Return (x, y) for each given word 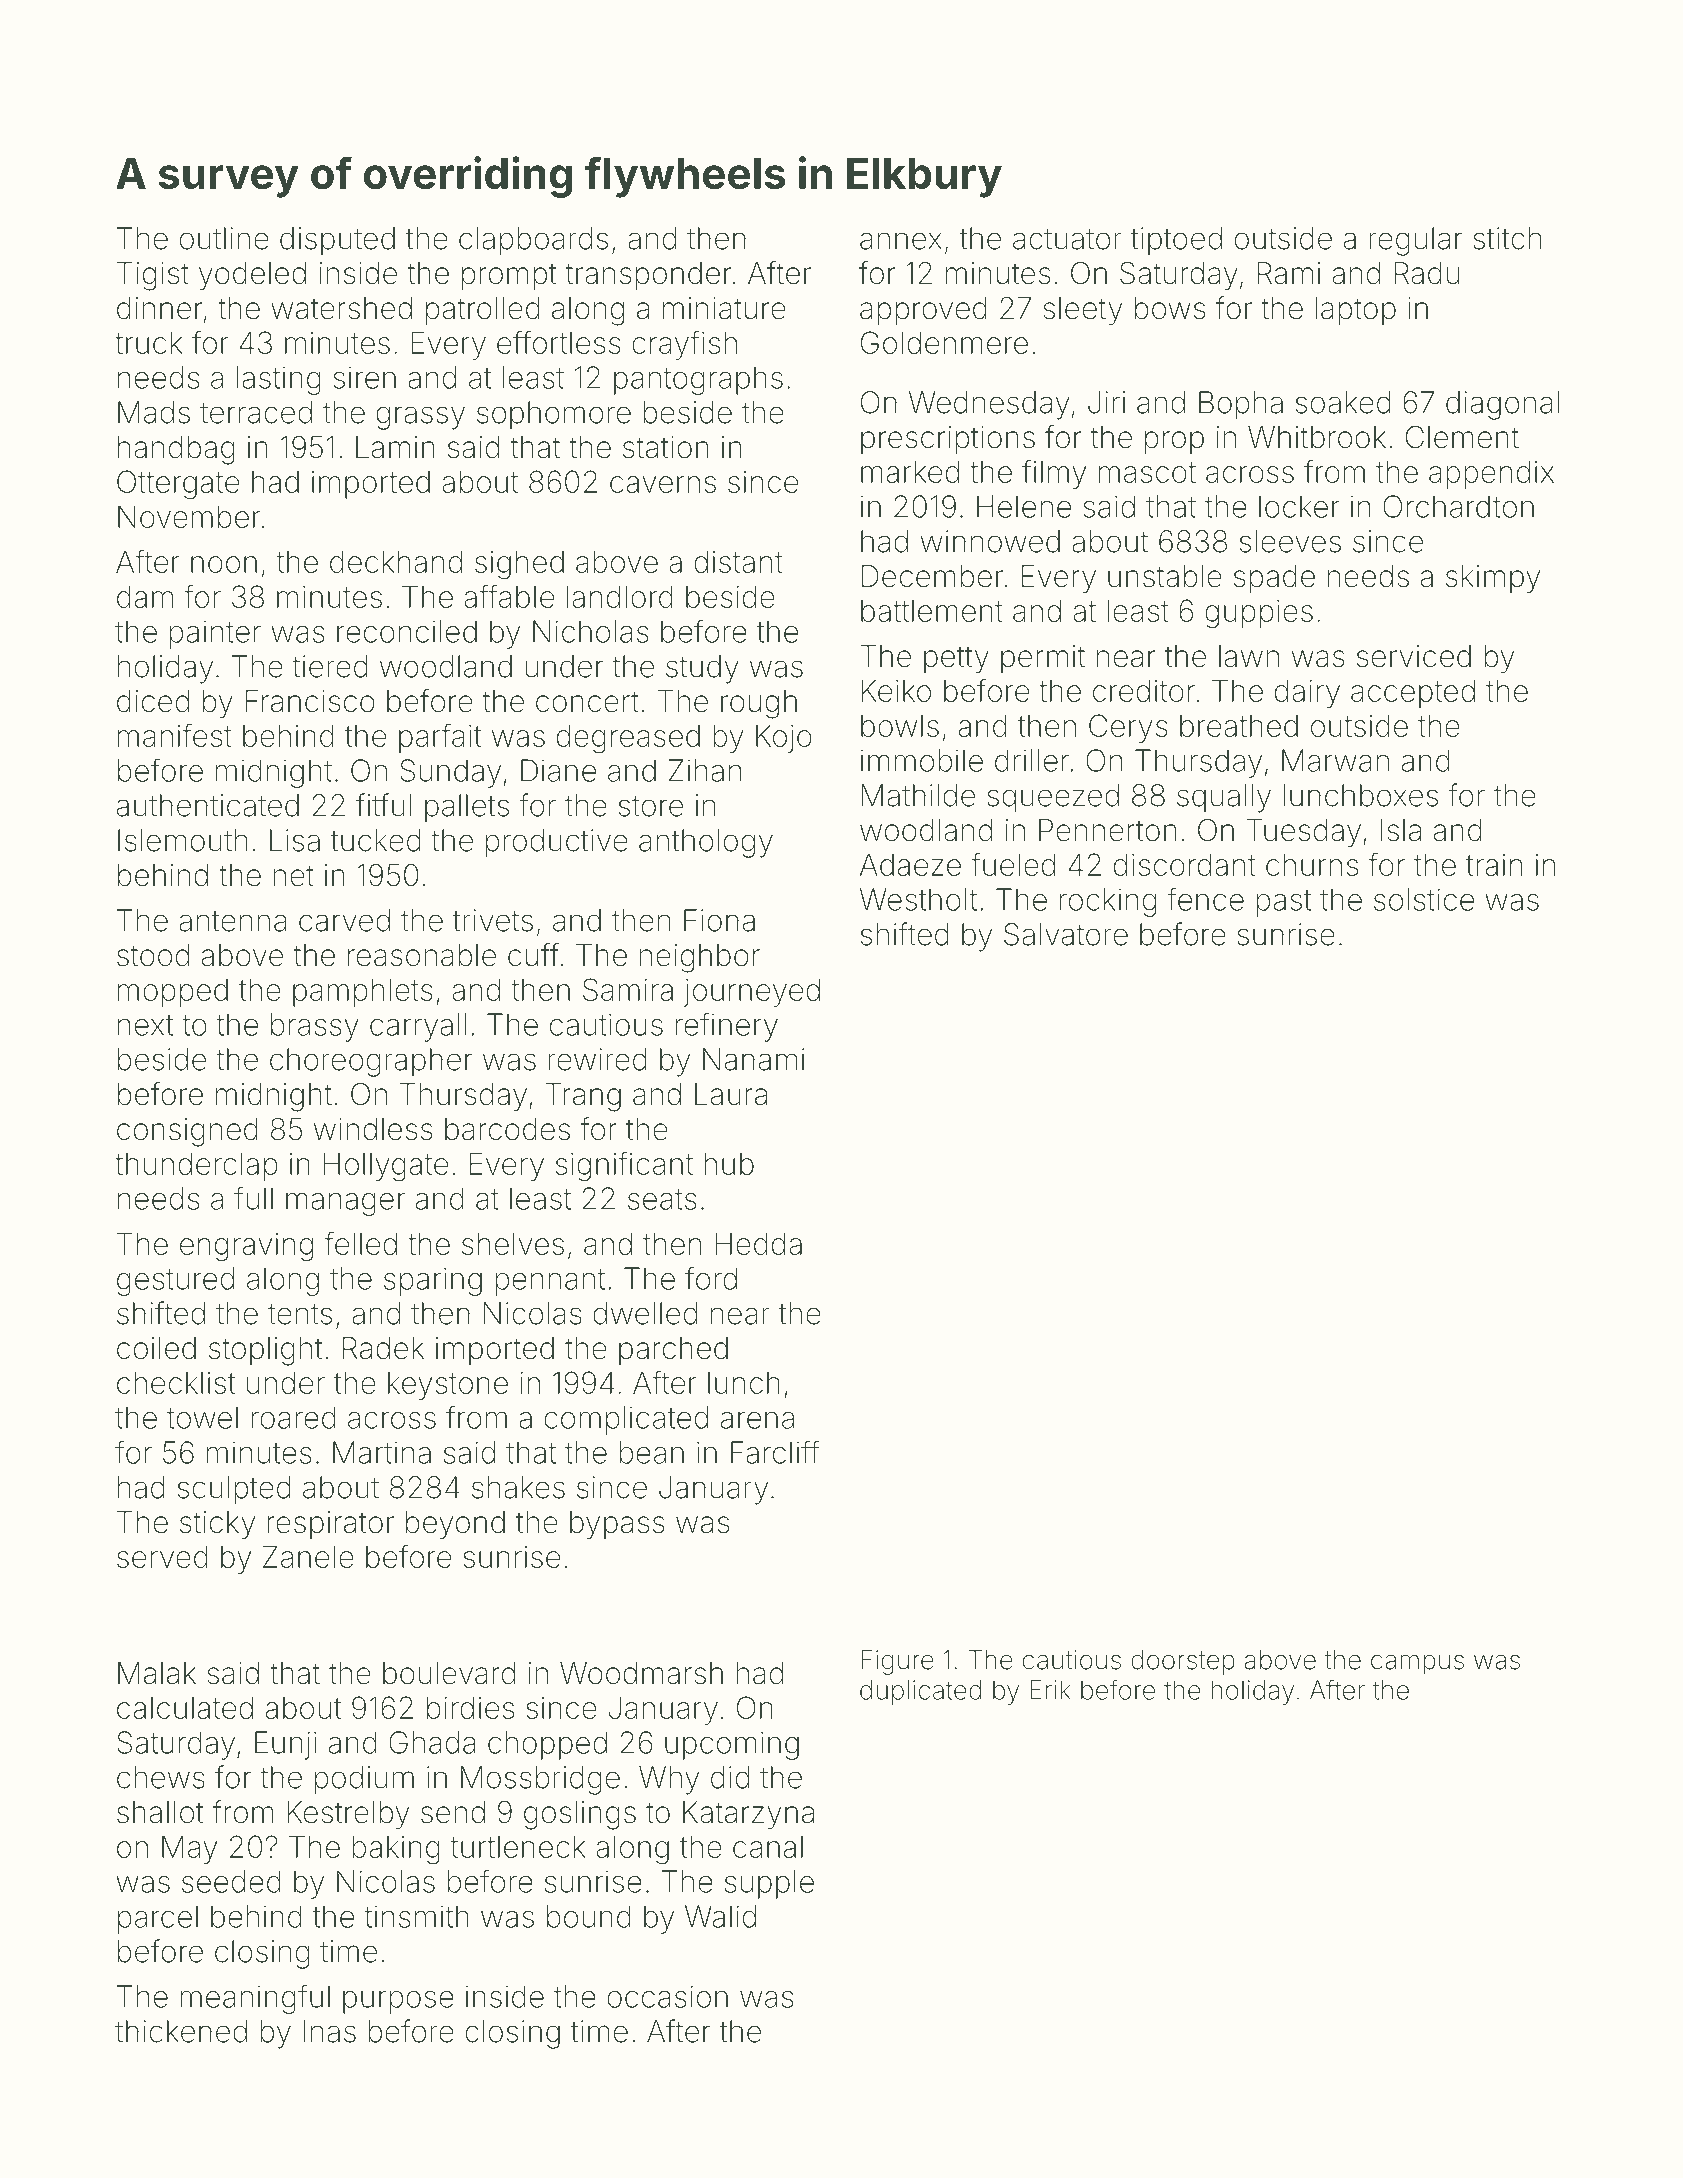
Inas (329, 2031)
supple (769, 1884)
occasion (667, 1996)
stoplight (265, 1351)
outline (224, 238)
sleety (1083, 311)
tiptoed (1176, 241)
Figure (897, 1662)
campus (1417, 1664)
